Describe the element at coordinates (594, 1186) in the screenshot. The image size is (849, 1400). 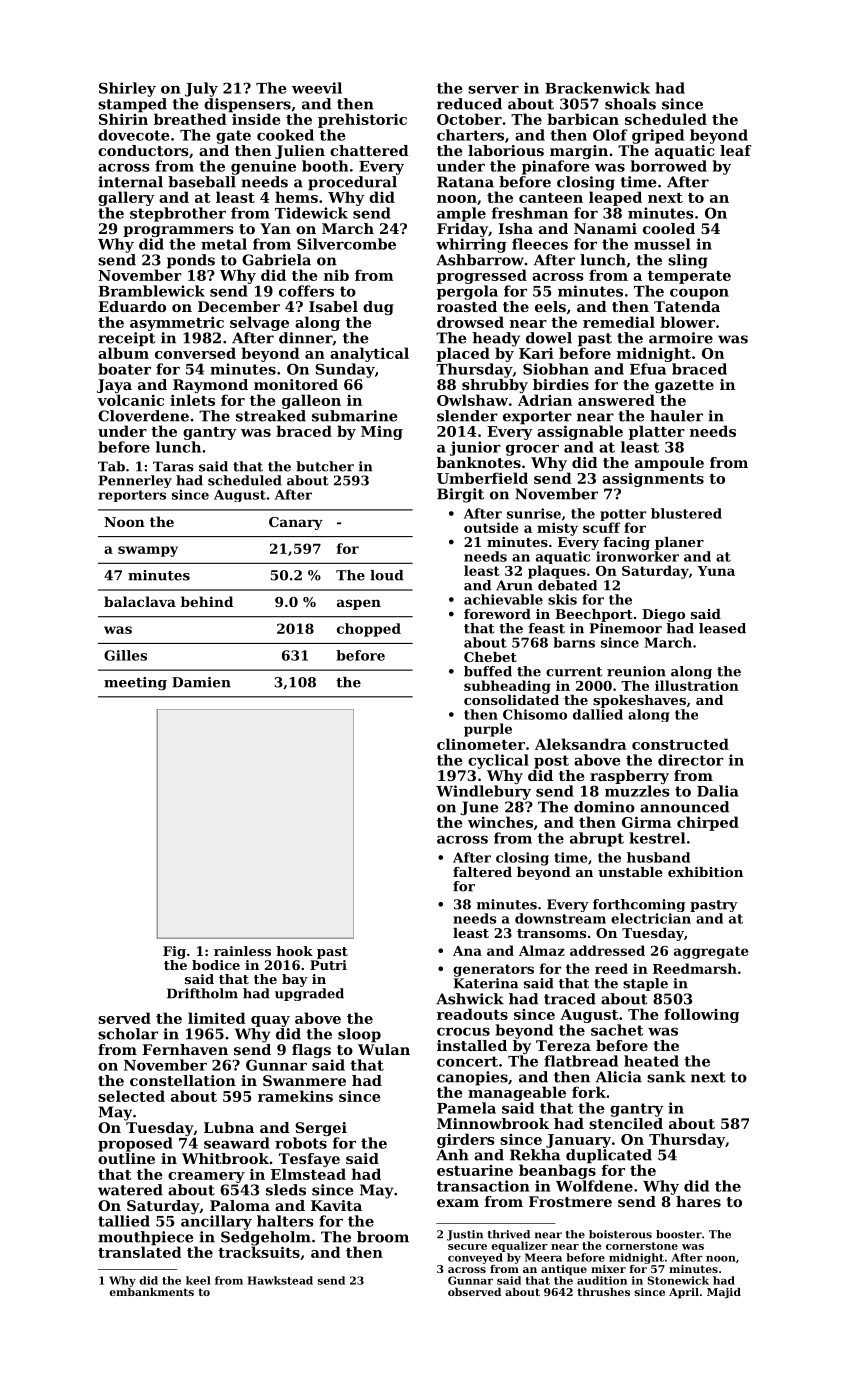
I see `Wolfdene` at that location.
